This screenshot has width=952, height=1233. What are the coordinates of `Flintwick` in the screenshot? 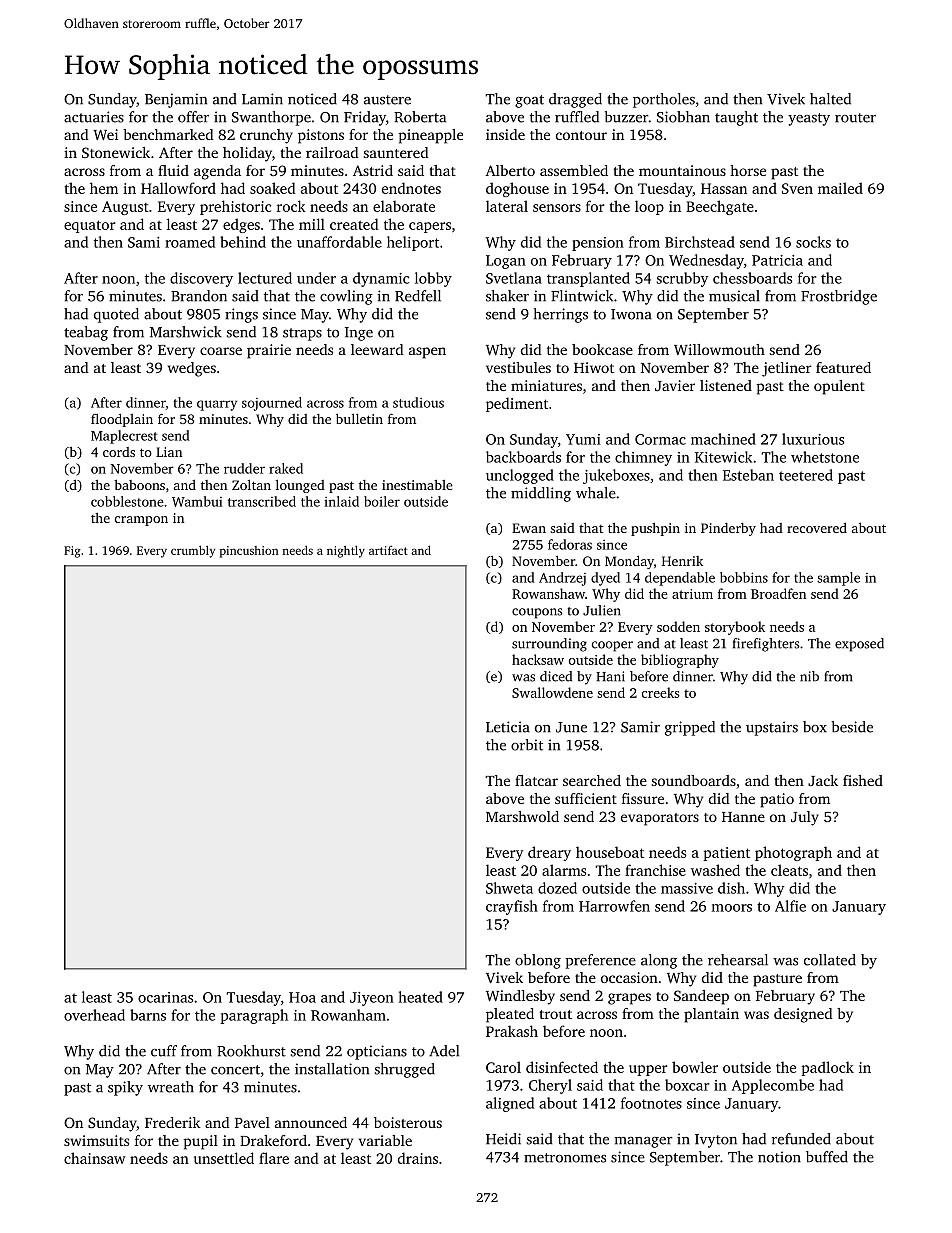 It's located at (582, 296).
